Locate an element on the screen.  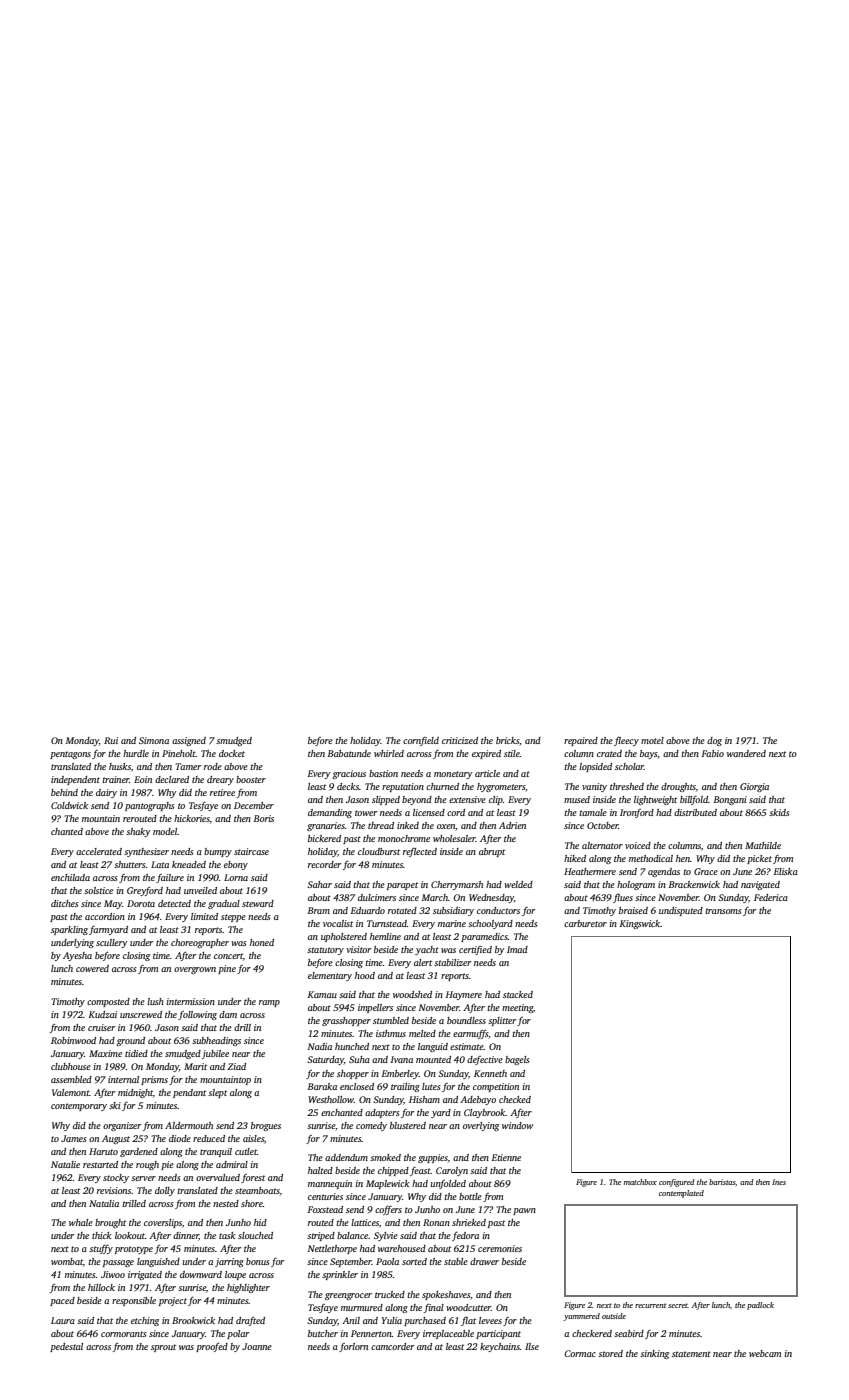
intermission is located at coordinates (190, 1001).
